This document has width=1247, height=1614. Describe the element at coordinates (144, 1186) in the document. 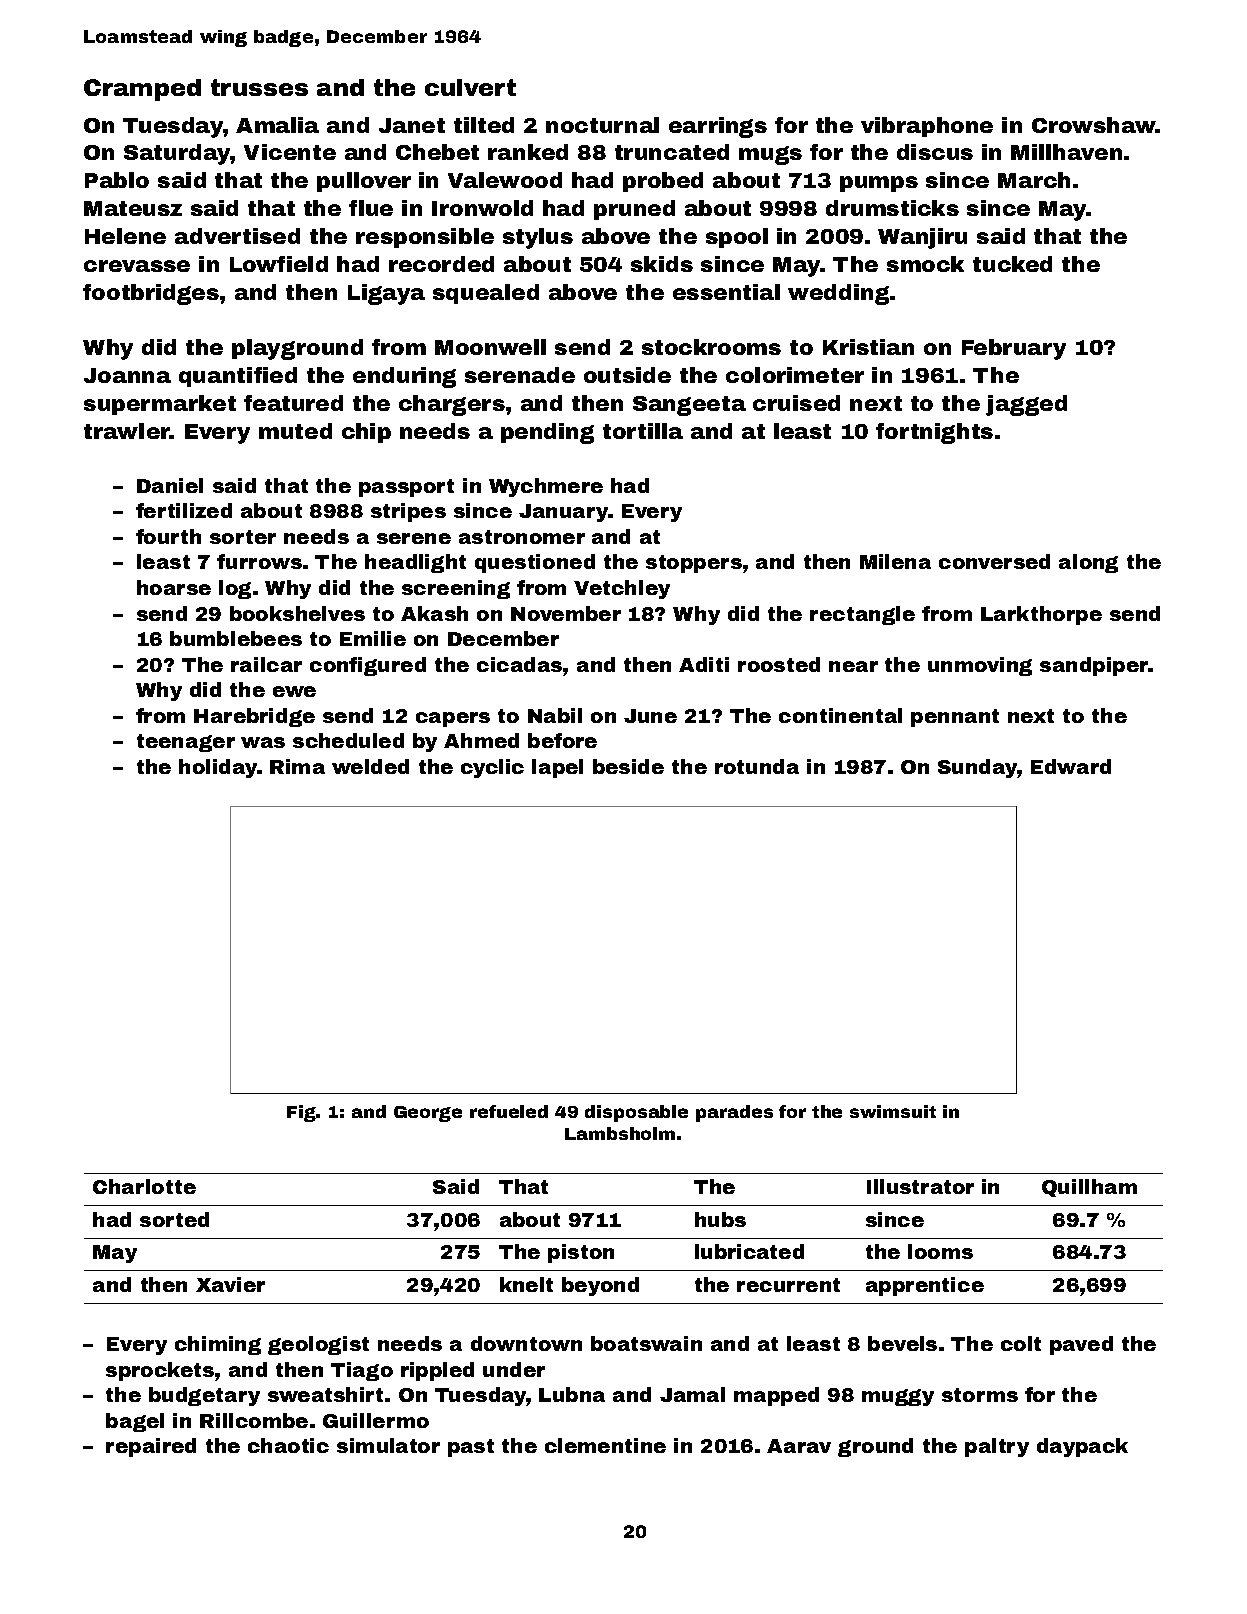

I see `Charlotte` at that location.
